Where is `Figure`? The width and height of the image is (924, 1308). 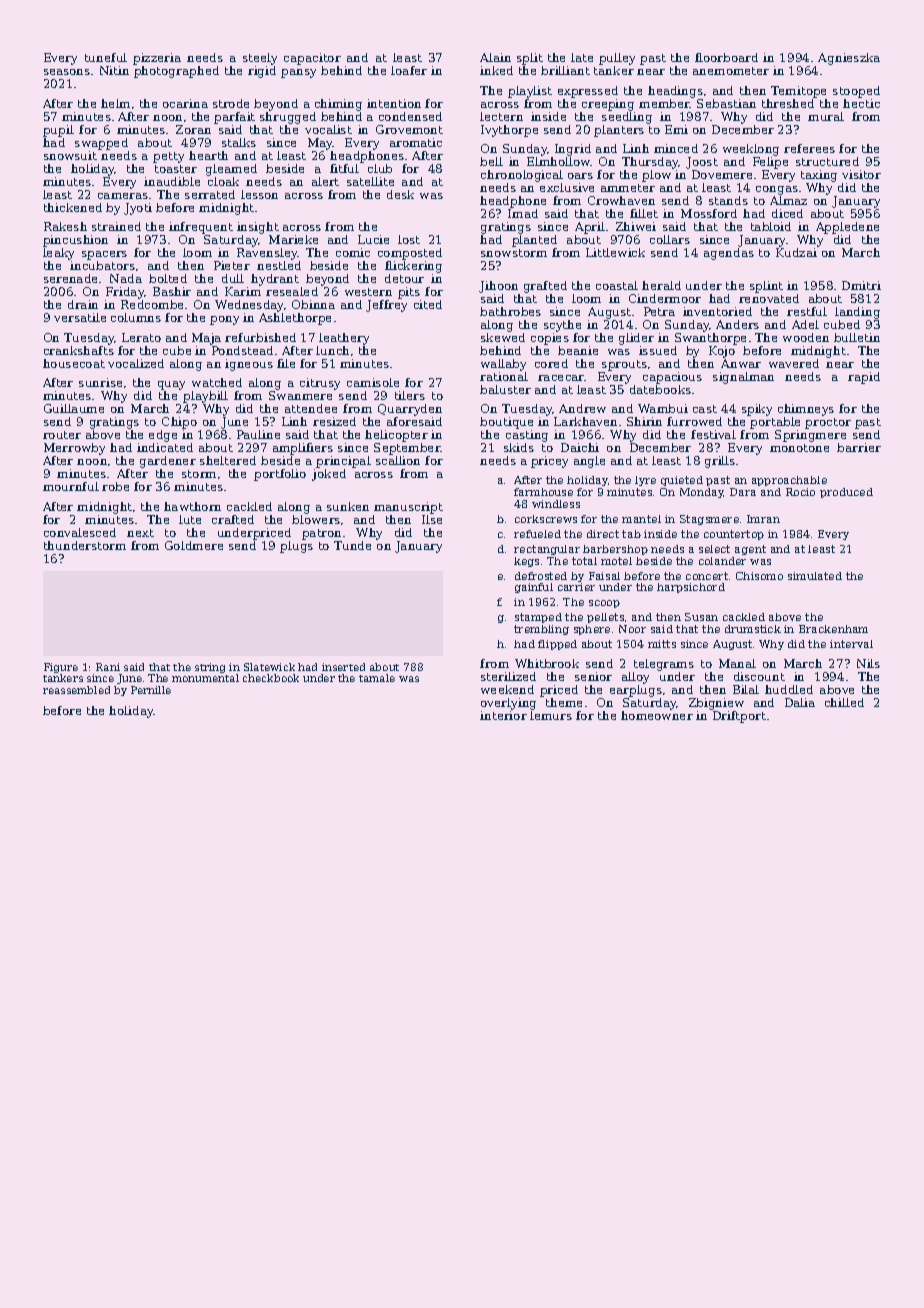 Figure is located at coordinates (61, 668).
